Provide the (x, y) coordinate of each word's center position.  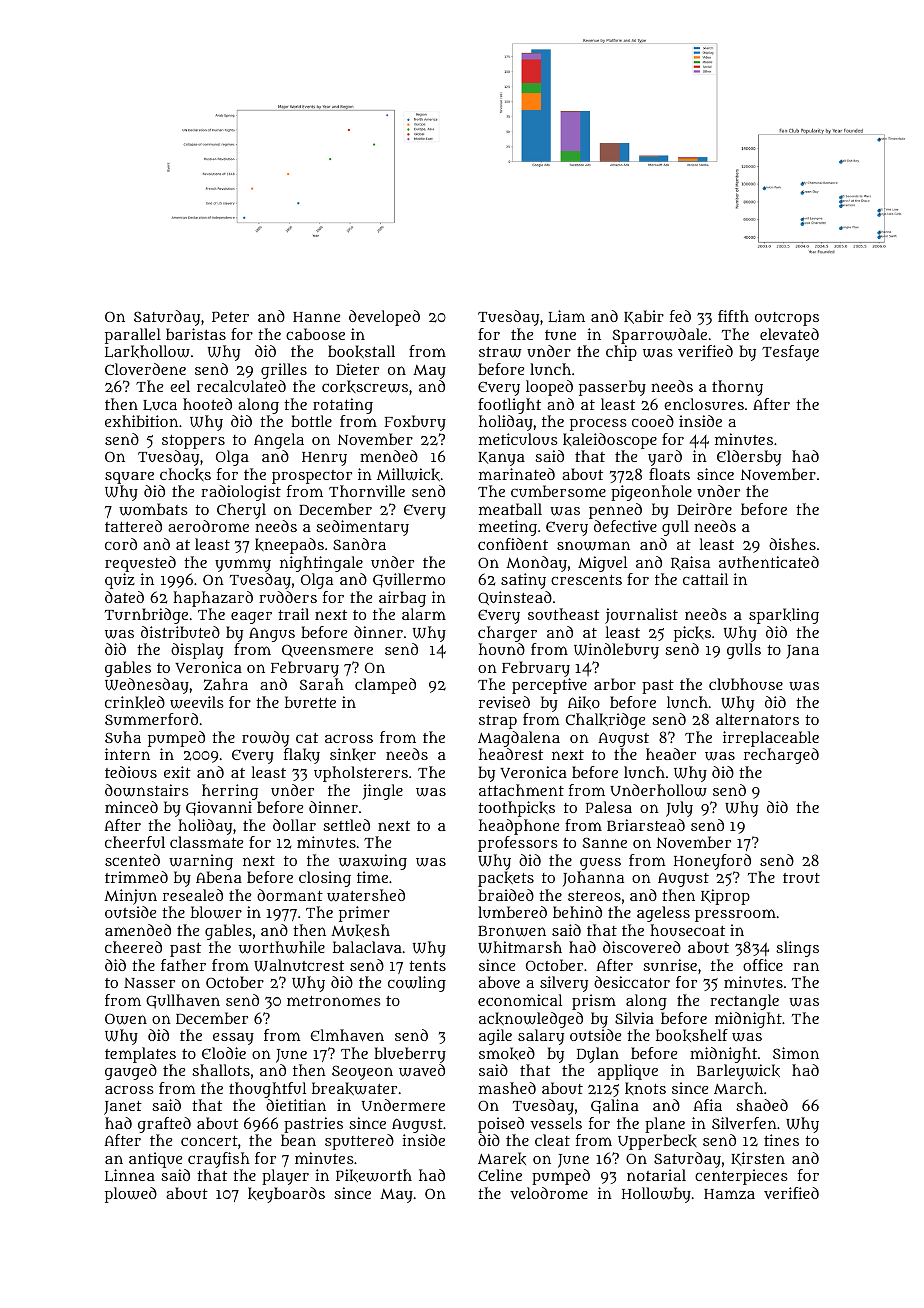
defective (625, 526)
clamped (385, 686)
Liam (566, 316)
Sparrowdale (660, 336)
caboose (315, 334)
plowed (131, 1195)
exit (177, 772)
